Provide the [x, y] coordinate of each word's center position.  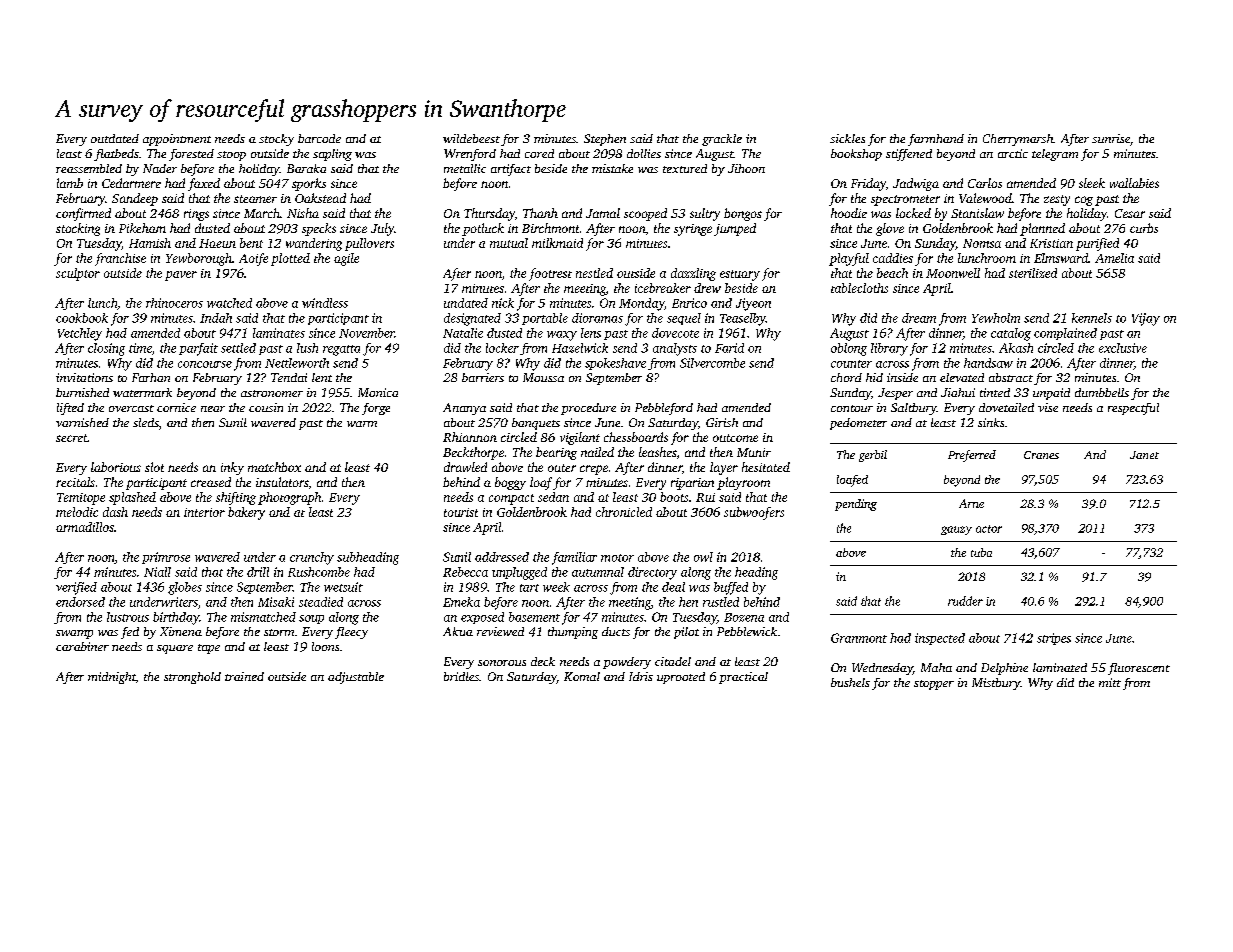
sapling [332, 155]
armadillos [85, 527]
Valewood [985, 198]
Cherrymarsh [1018, 140]
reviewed [500, 631]
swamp [74, 634]
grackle [722, 140]
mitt [1110, 682]
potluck [483, 229]
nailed [597, 452]
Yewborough [199, 259]
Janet [1144, 455]
